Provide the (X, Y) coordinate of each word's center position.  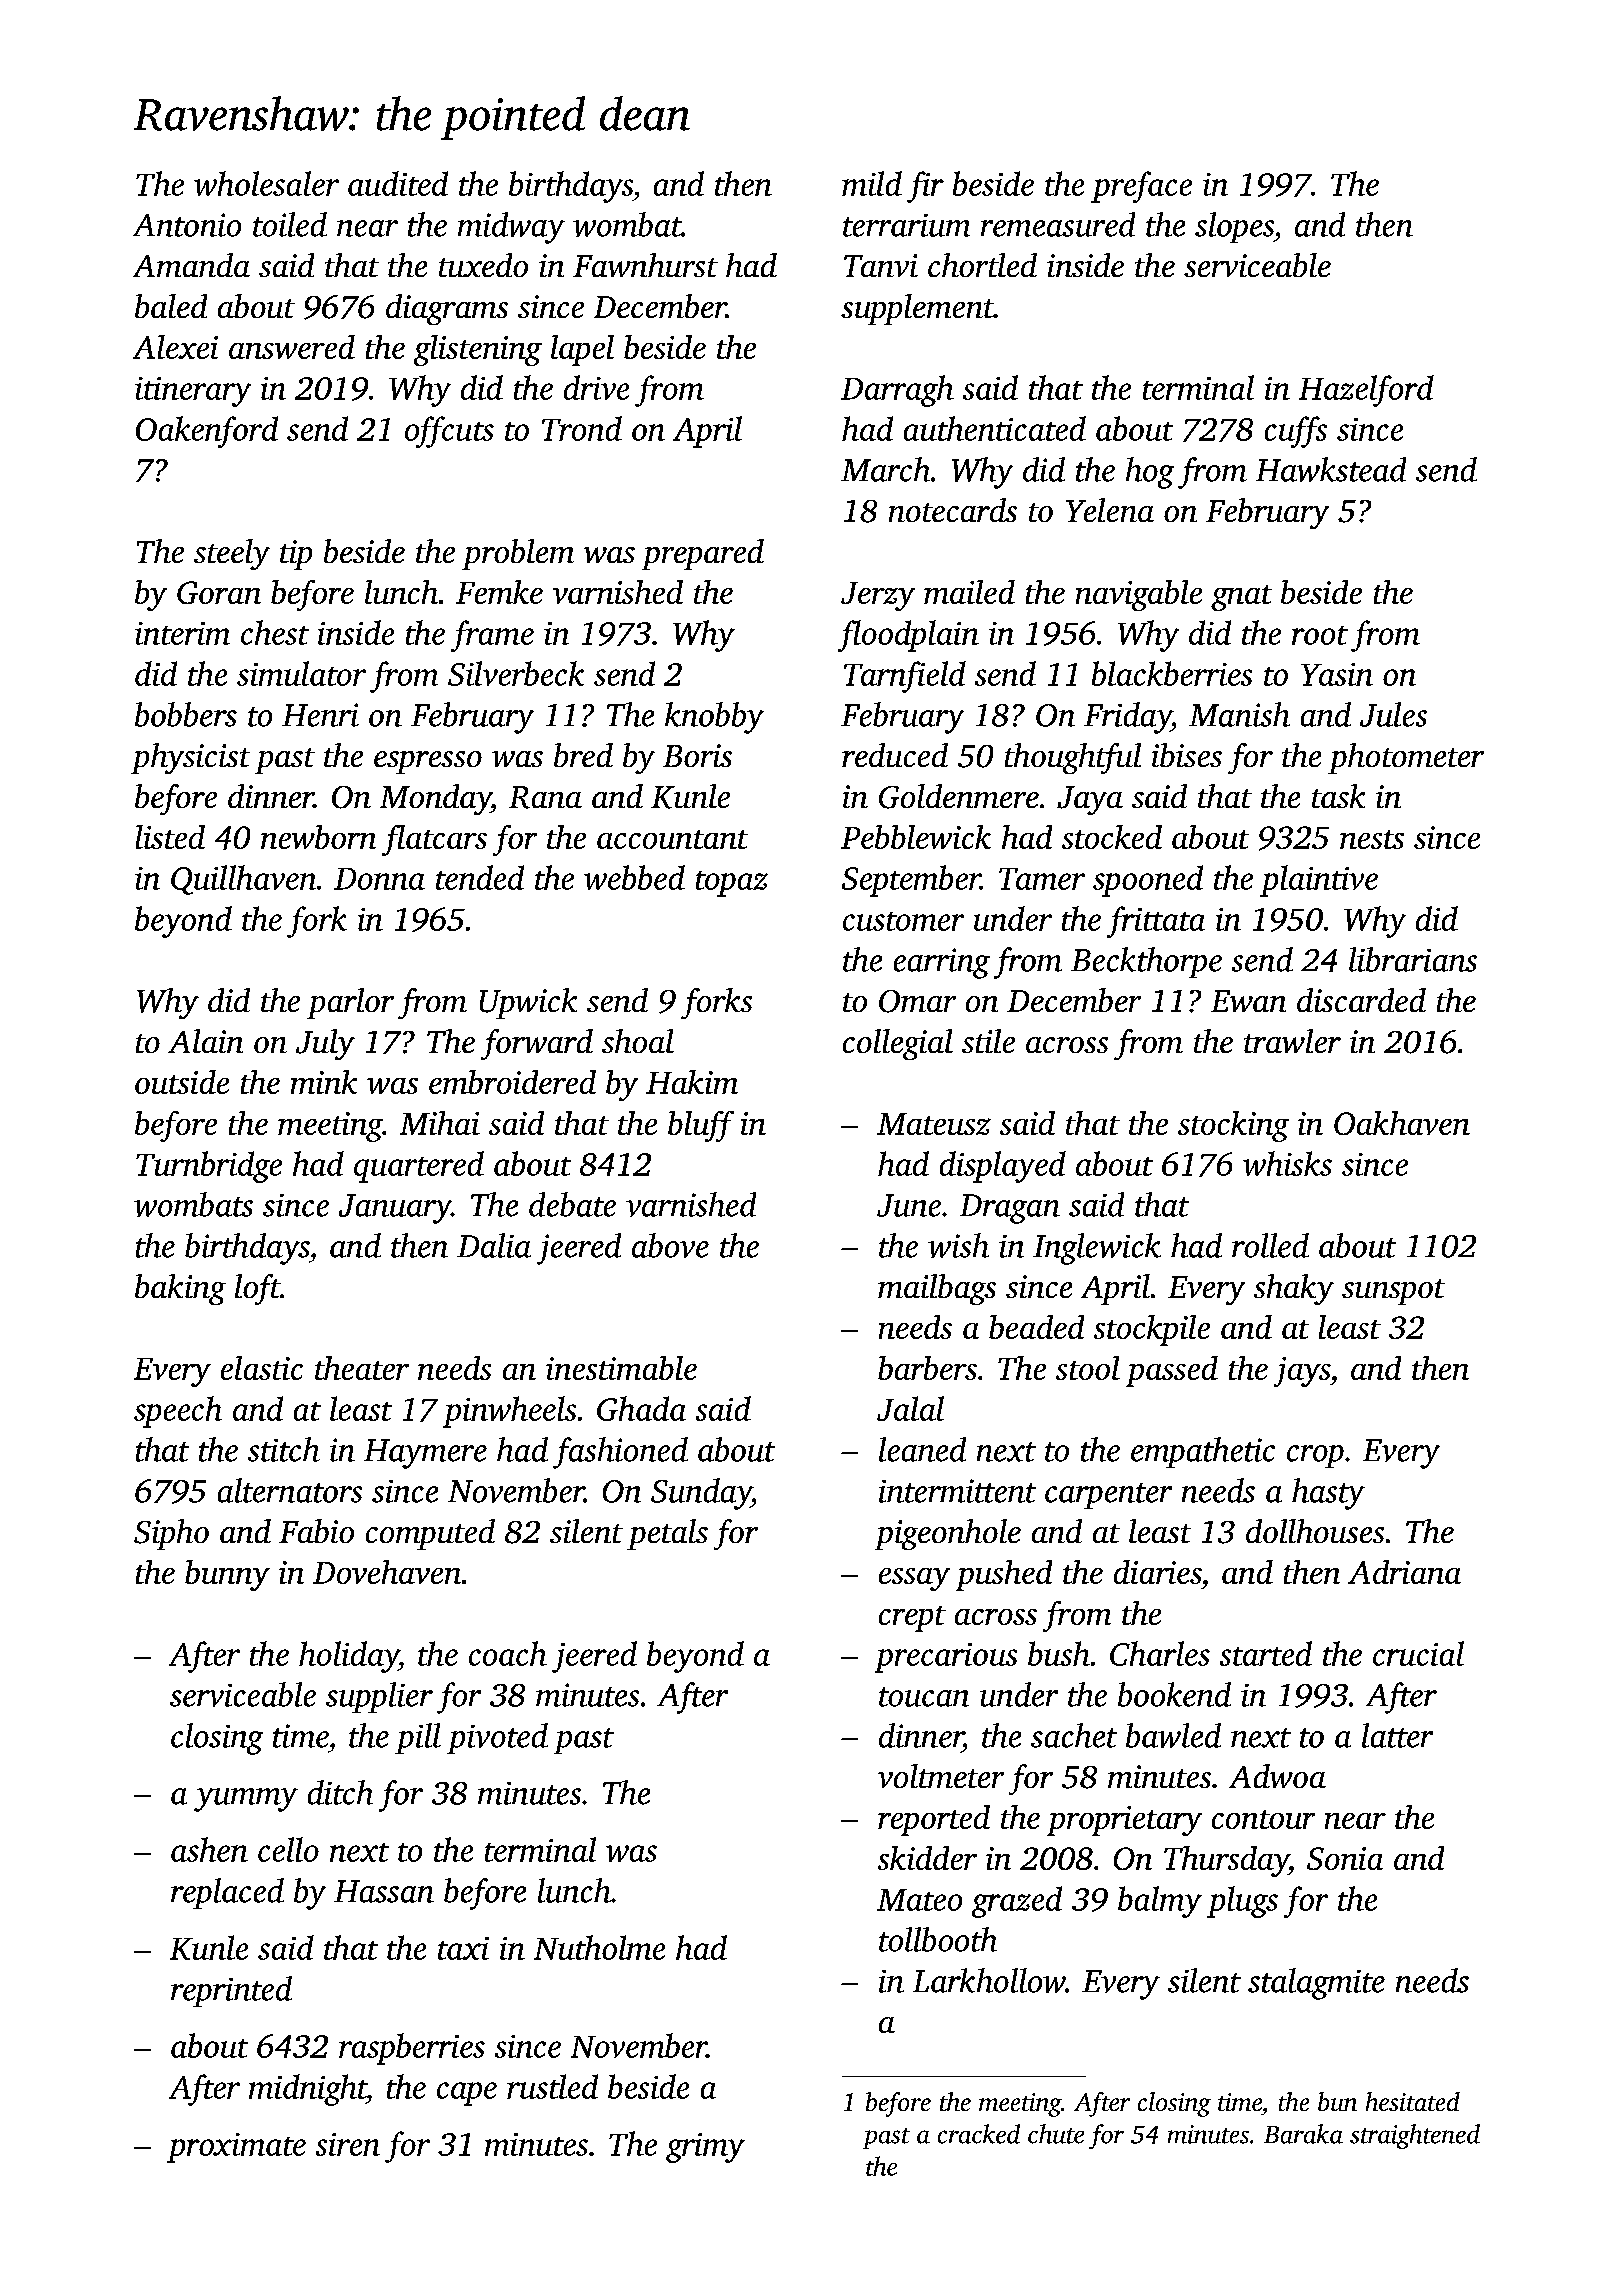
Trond (582, 428)
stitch (284, 1449)
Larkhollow (989, 1980)
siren (348, 2144)
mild (872, 183)
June (909, 1205)
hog (1150, 473)
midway (511, 228)
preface (1141, 187)
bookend (1174, 1694)
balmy (1160, 1902)
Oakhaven (1402, 1123)
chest (275, 632)
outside (182, 1082)
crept (912, 1619)
